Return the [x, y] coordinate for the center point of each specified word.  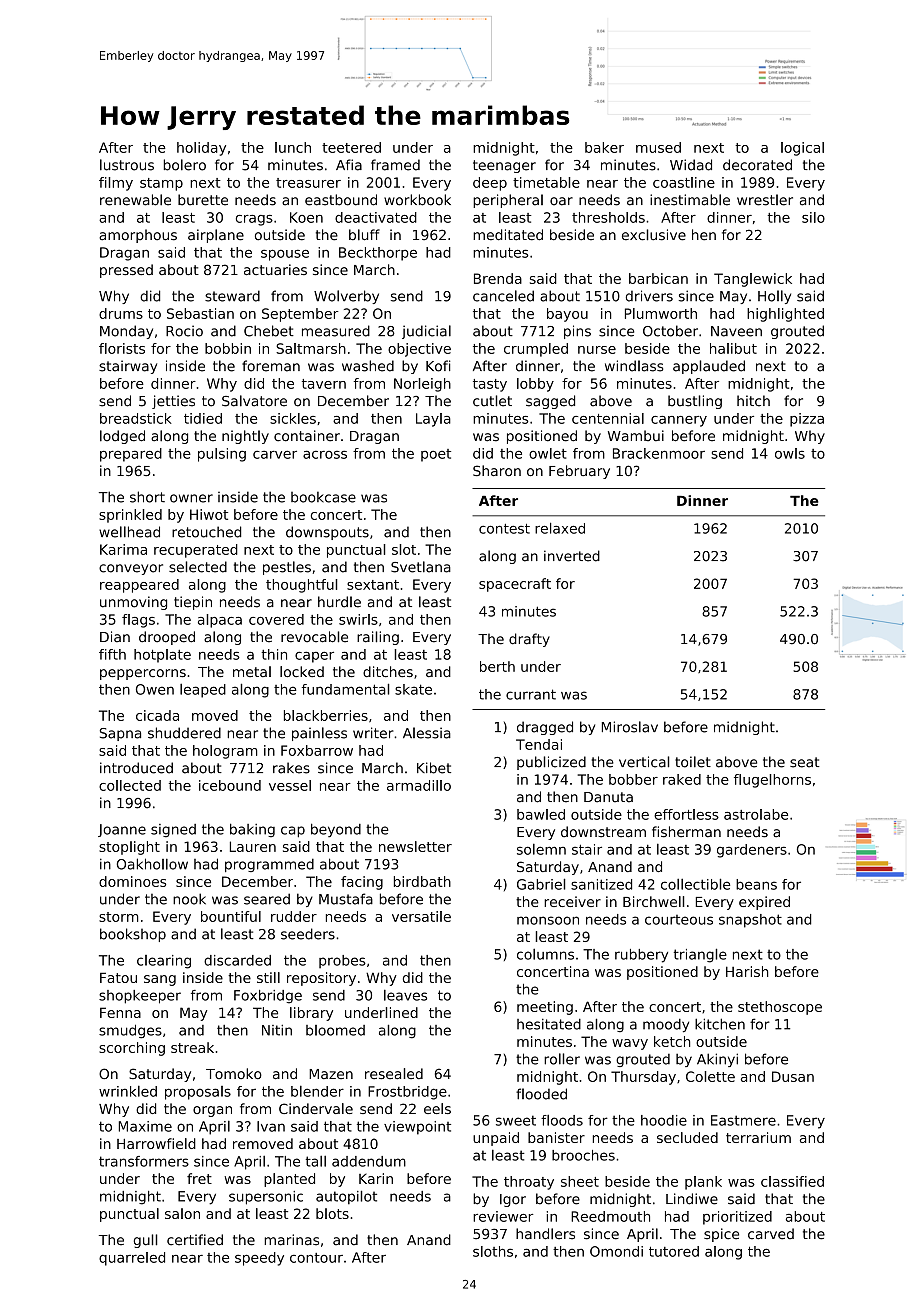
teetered [351, 147]
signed [173, 831]
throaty [529, 1183]
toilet [693, 762]
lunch [293, 147]
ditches [388, 671]
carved [771, 1234]
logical [802, 149]
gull [145, 1241]
